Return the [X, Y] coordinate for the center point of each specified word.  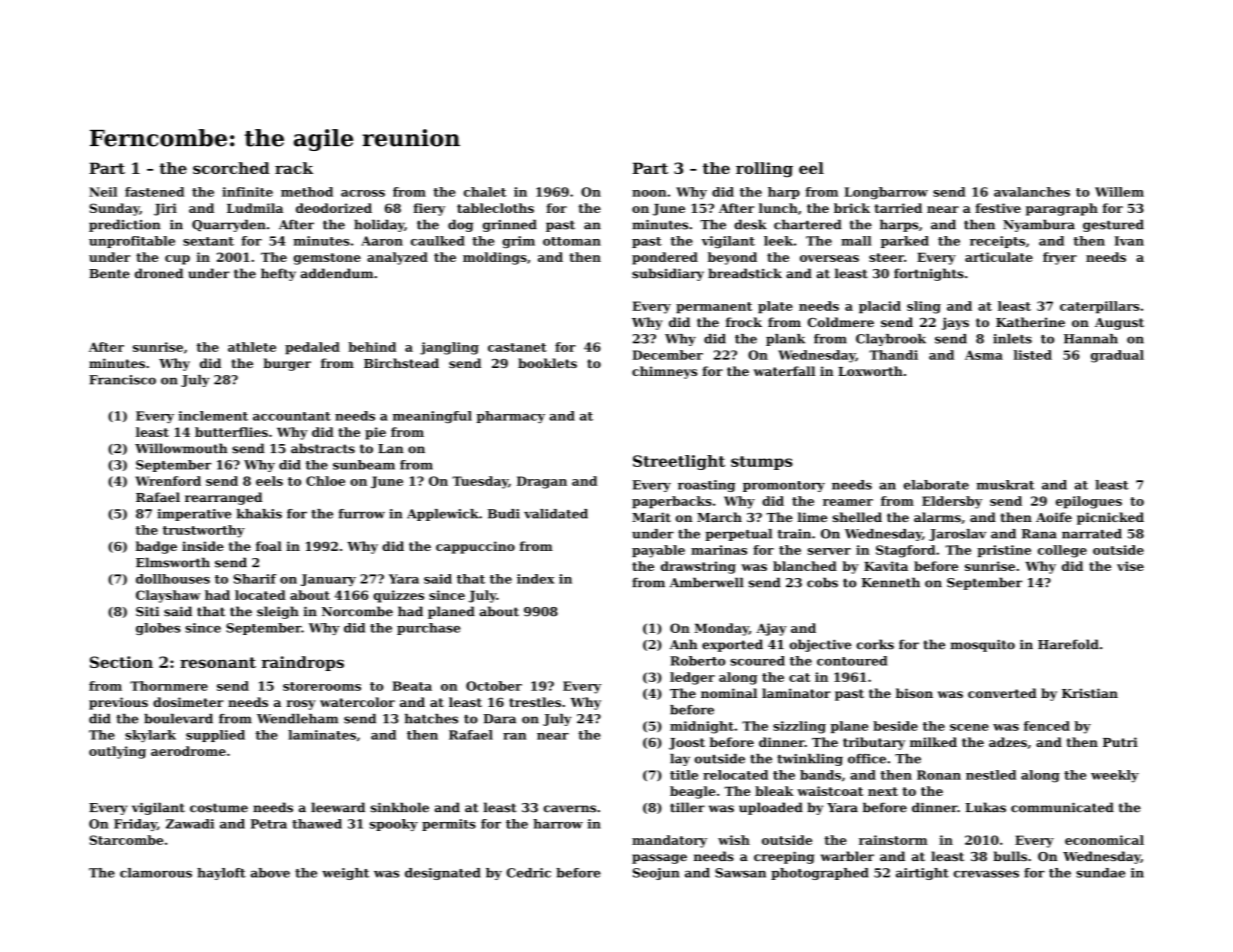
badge [156, 547]
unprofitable [132, 242]
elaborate [936, 485]
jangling [449, 348]
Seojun [656, 874]
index [535, 579]
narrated [1092, 534]
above [270, 873]
